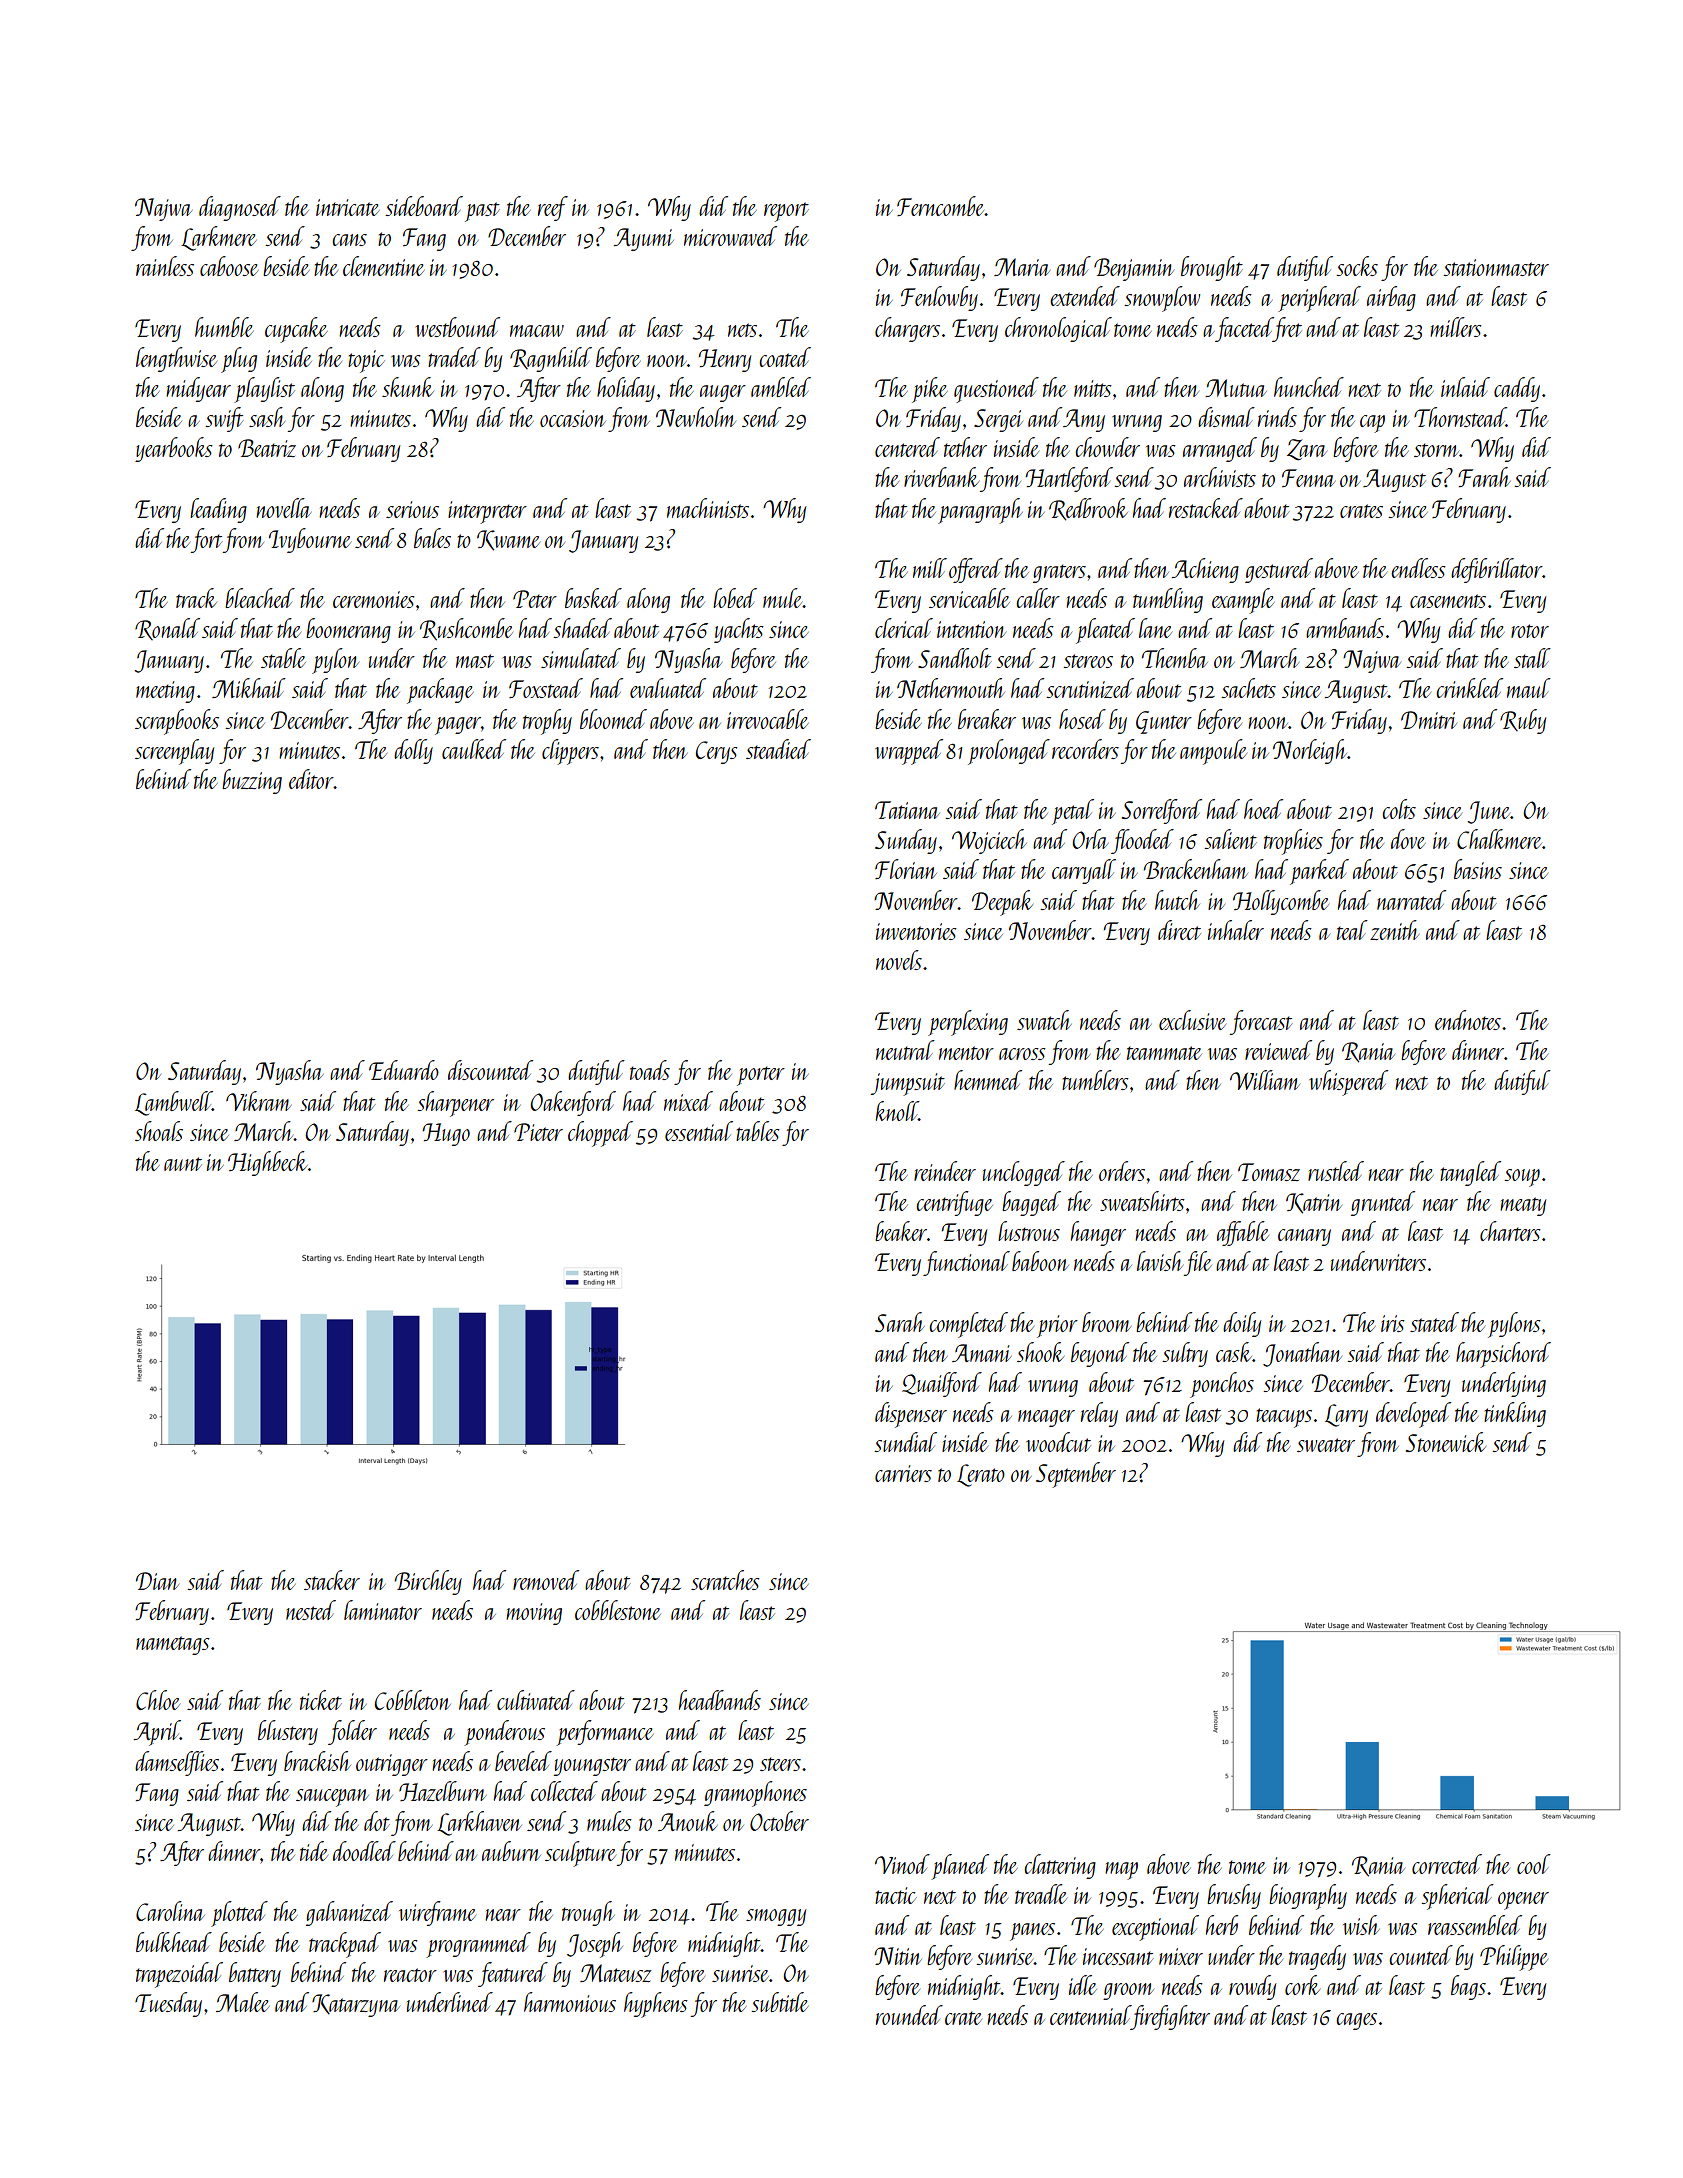 This screenshot has height=2178, width=1683. What do you see at coordinates (508, 540) in the screenshot?
I see `Kwame` at bounding box center [508, 540].
